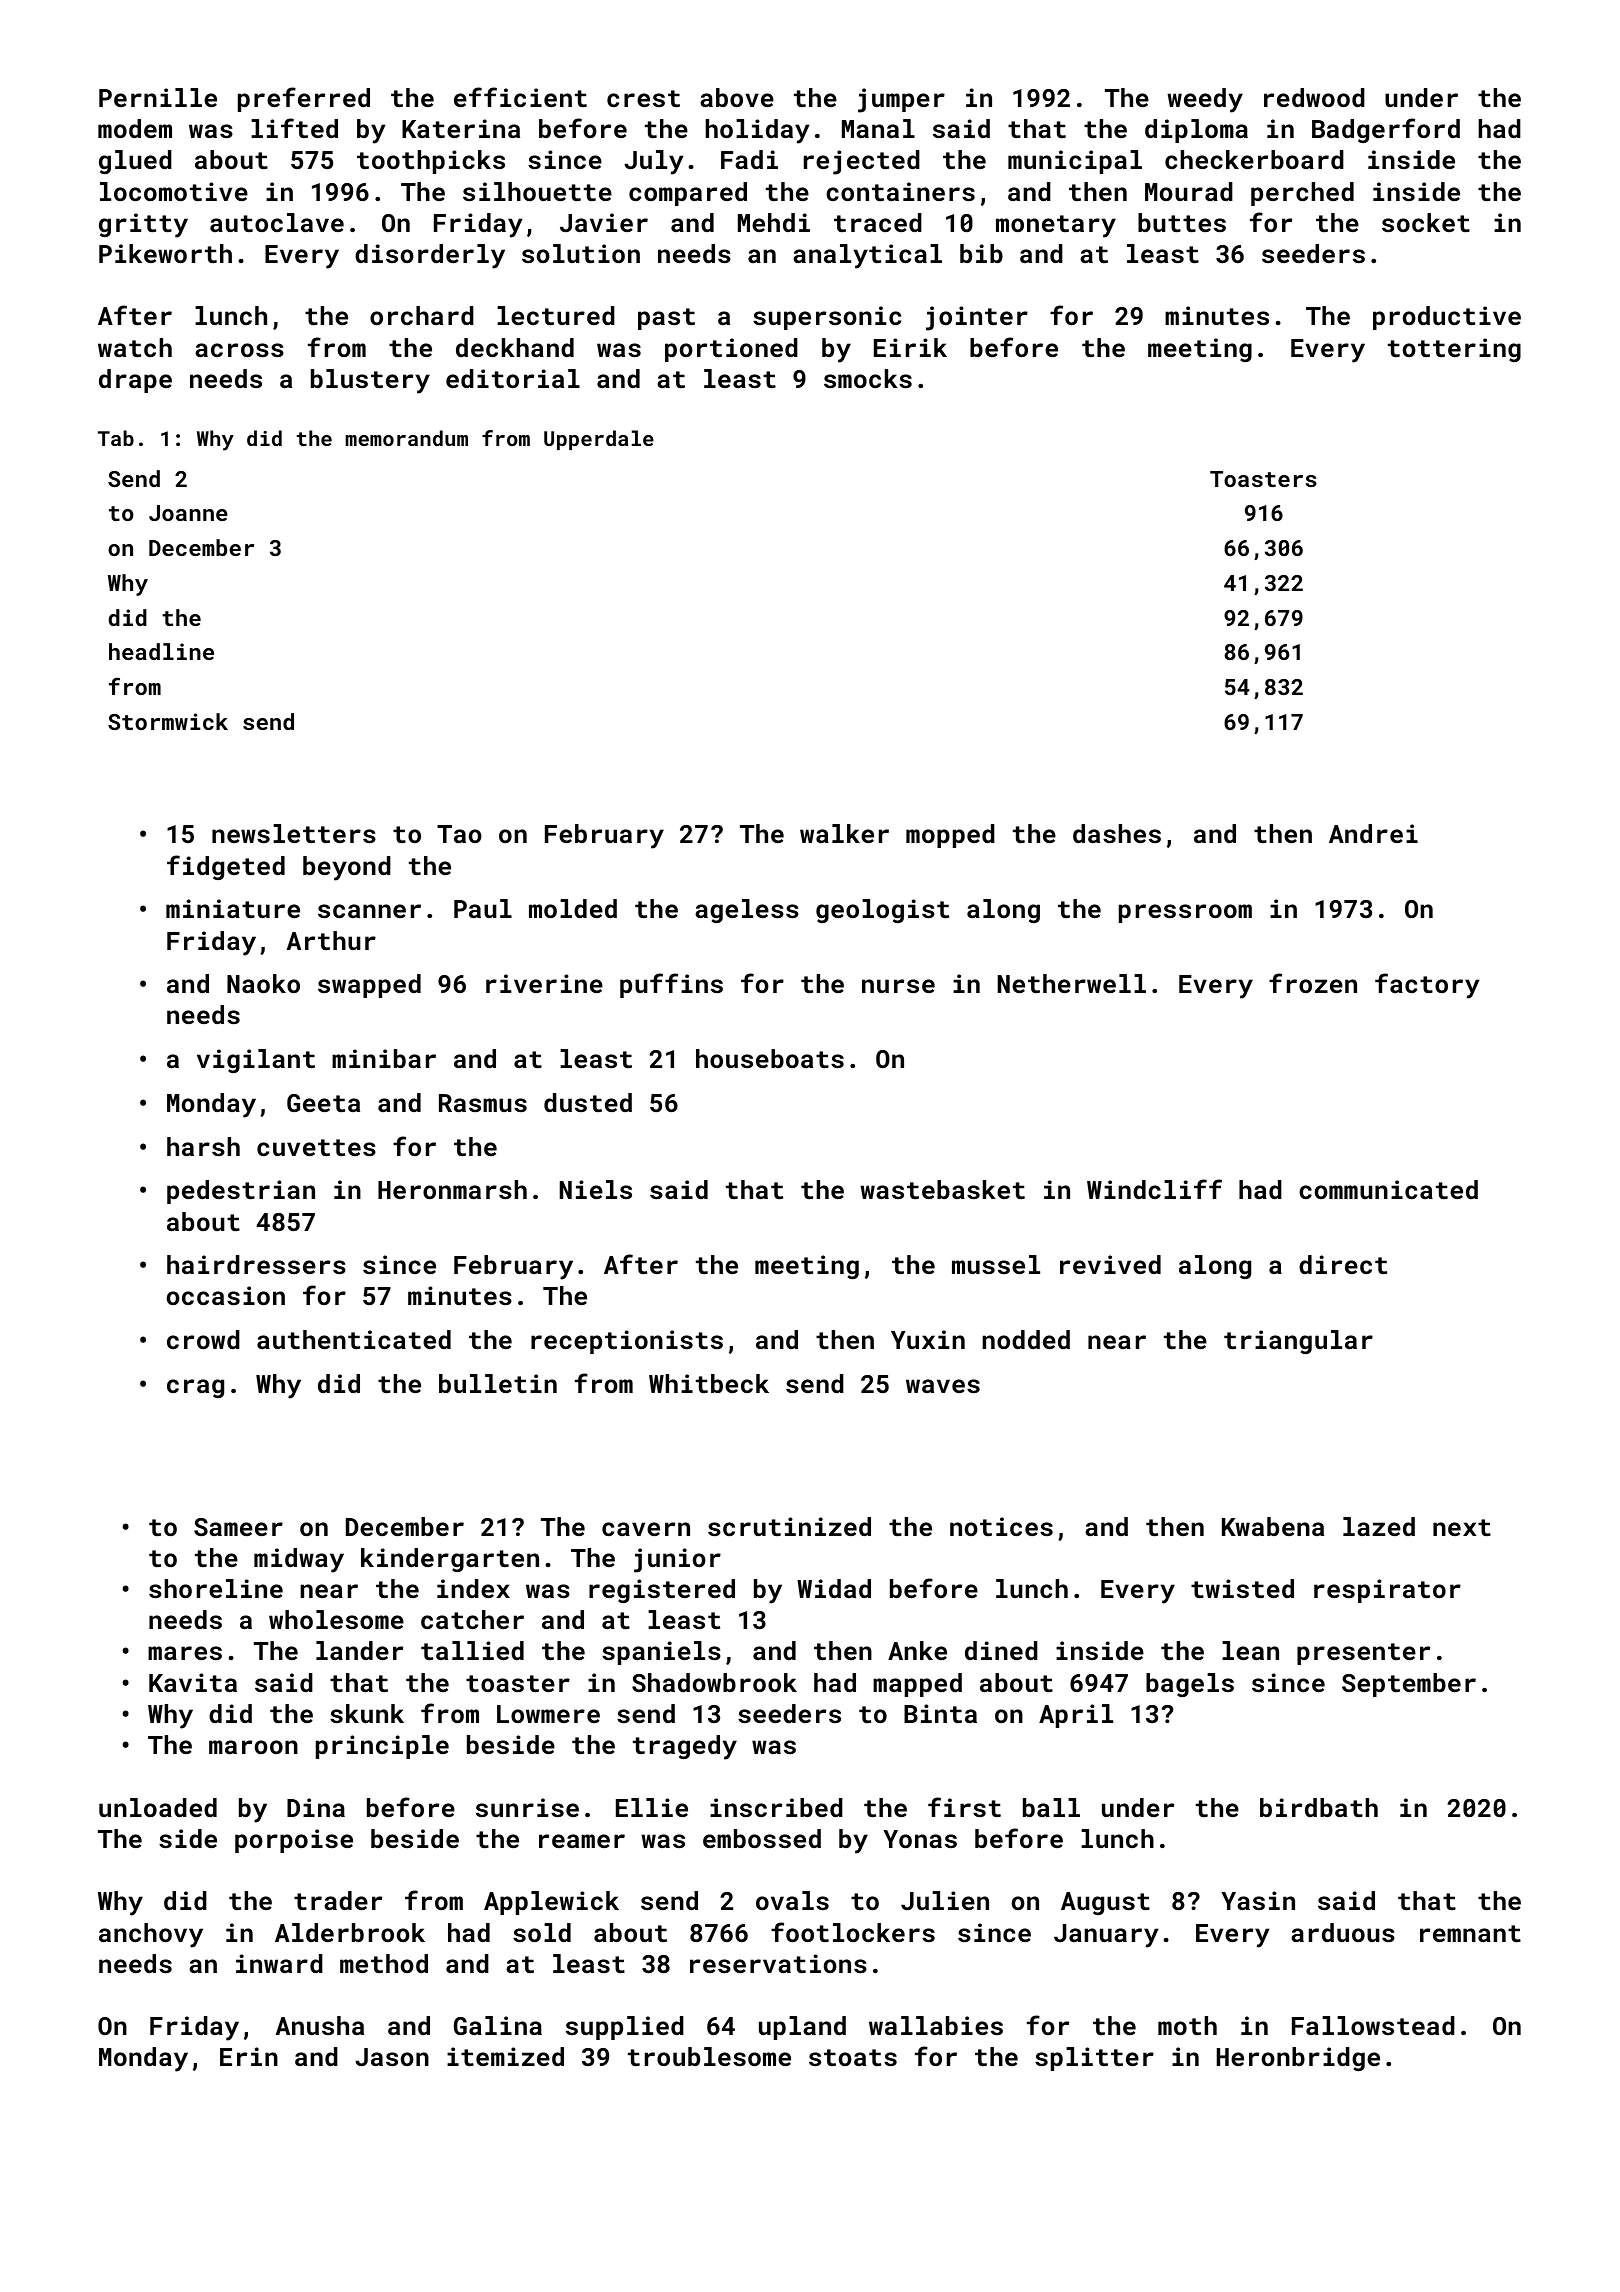 This page has width=1620, height=2292. I want to click on crest, so click(643, 98).
